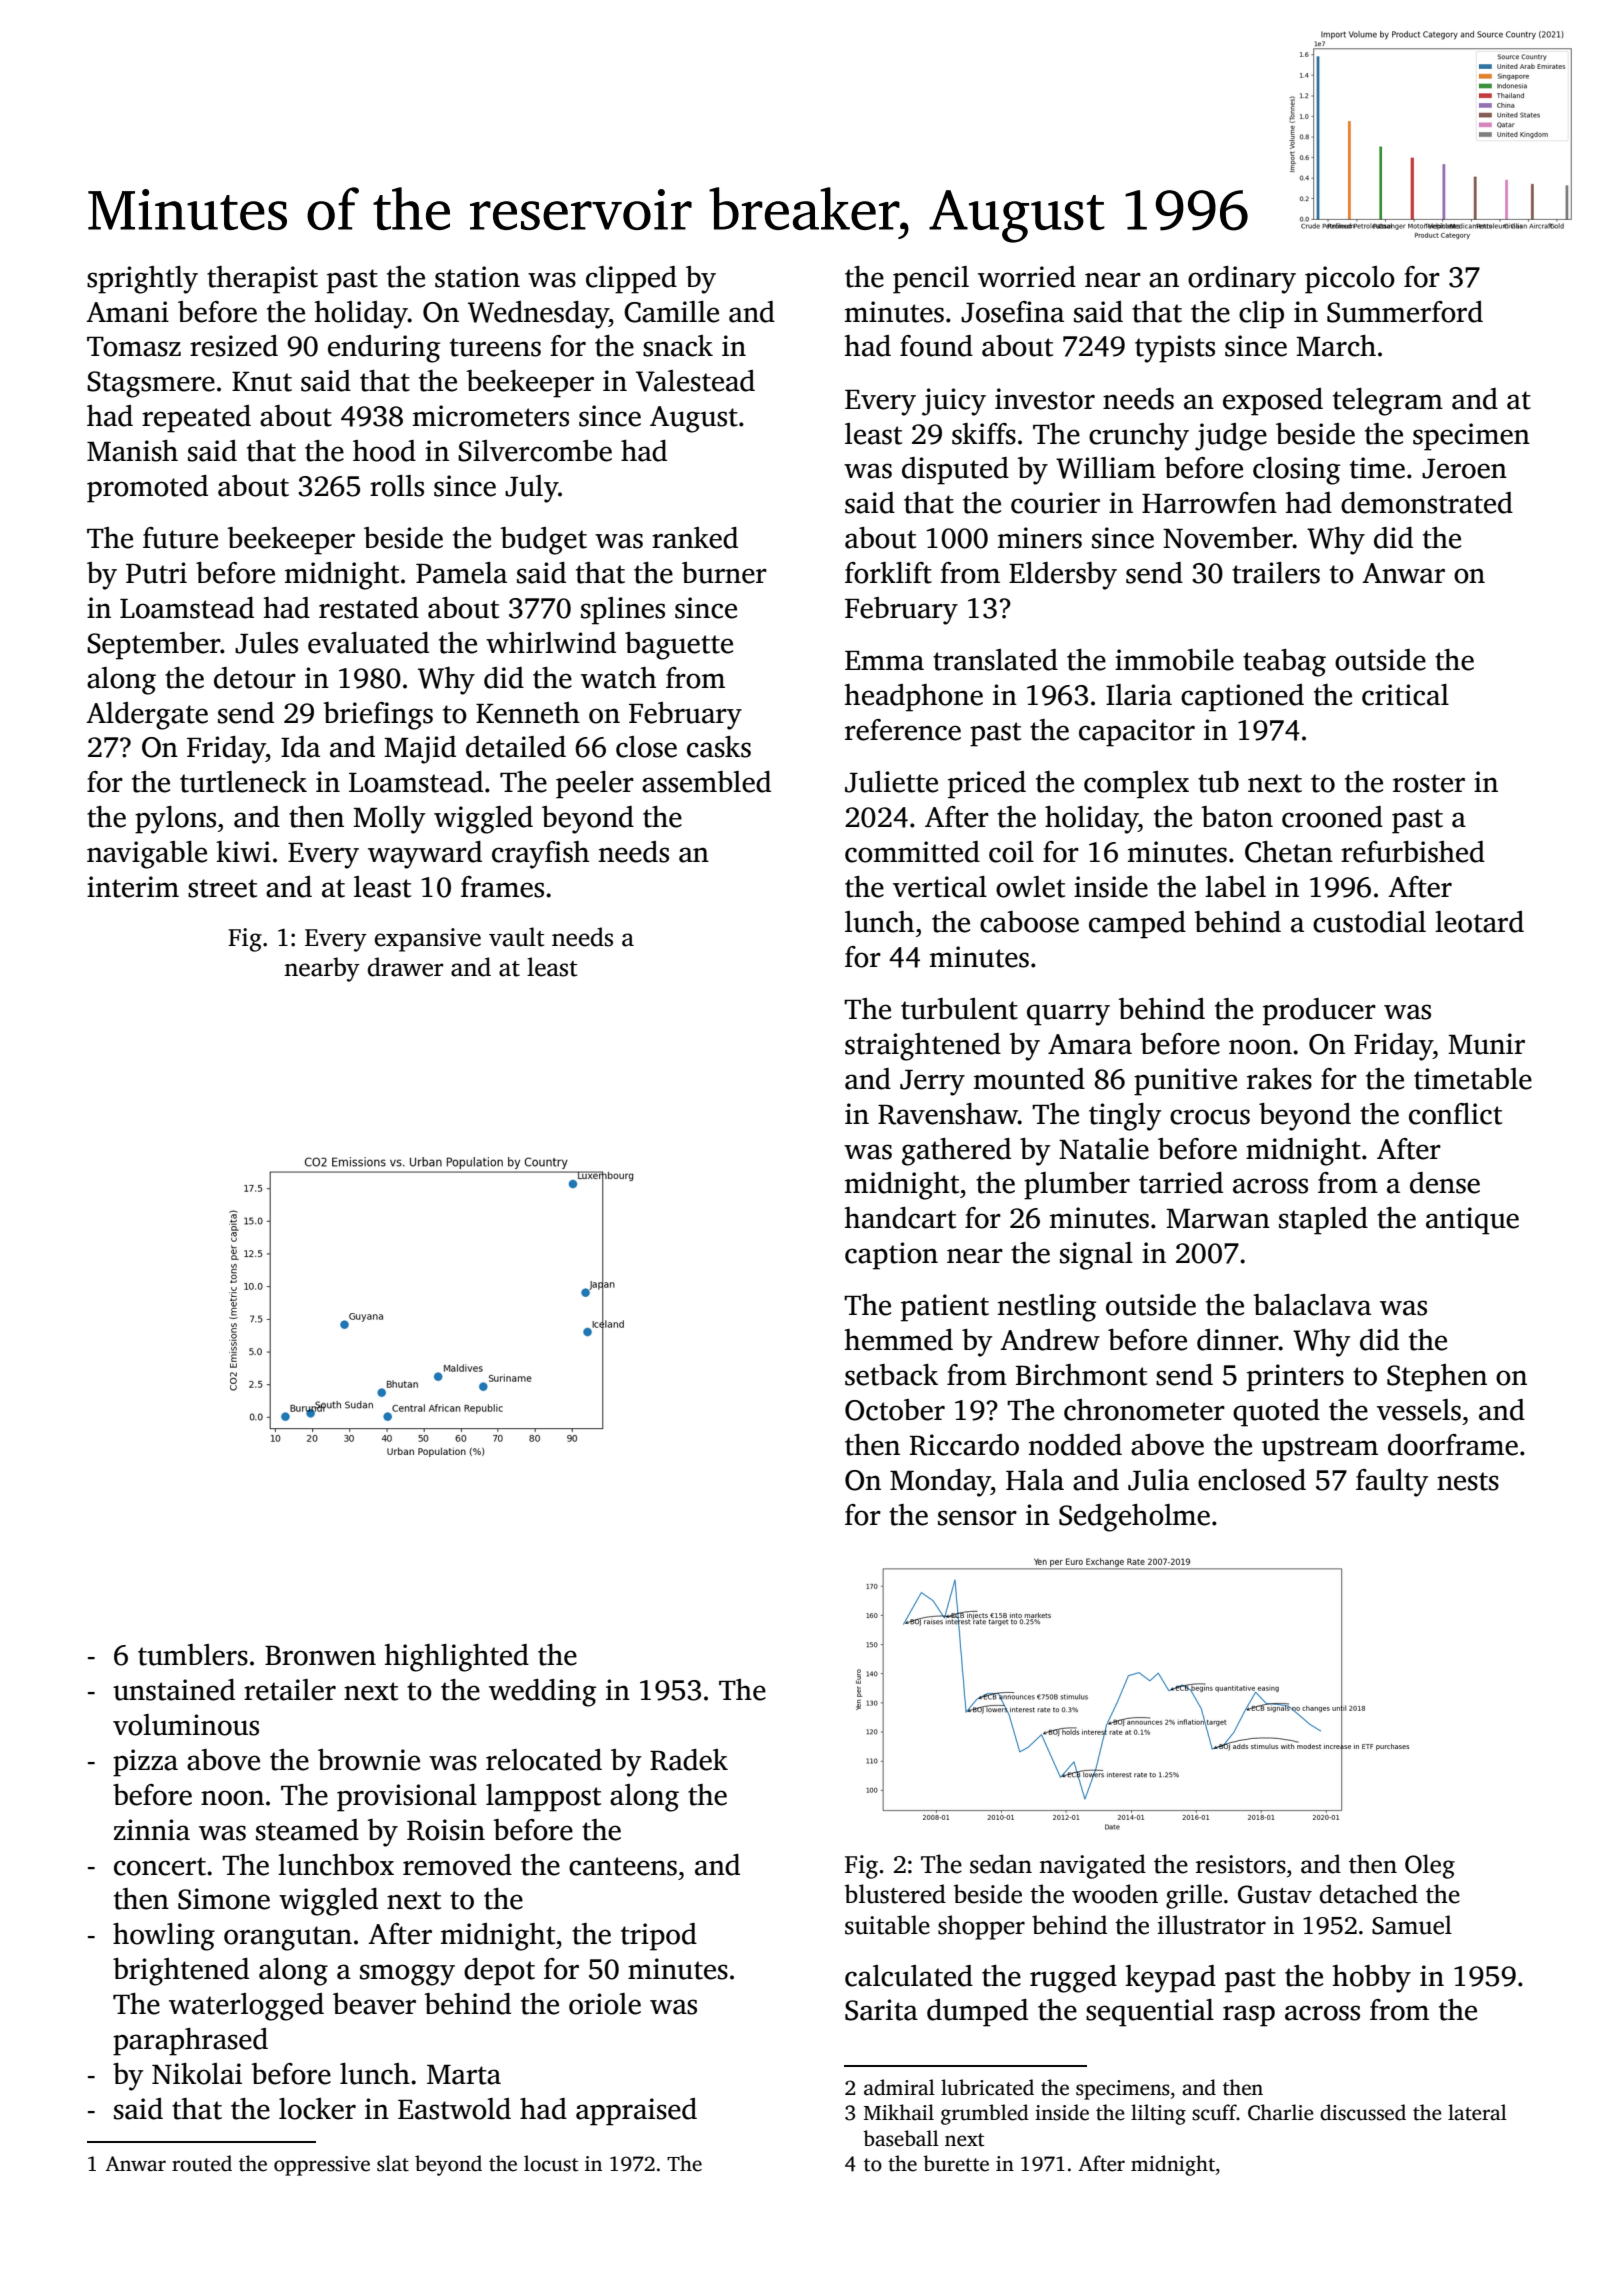  Describe the element at coordinates (1437, 1378) in the image. I see `Stephen` at that location.
